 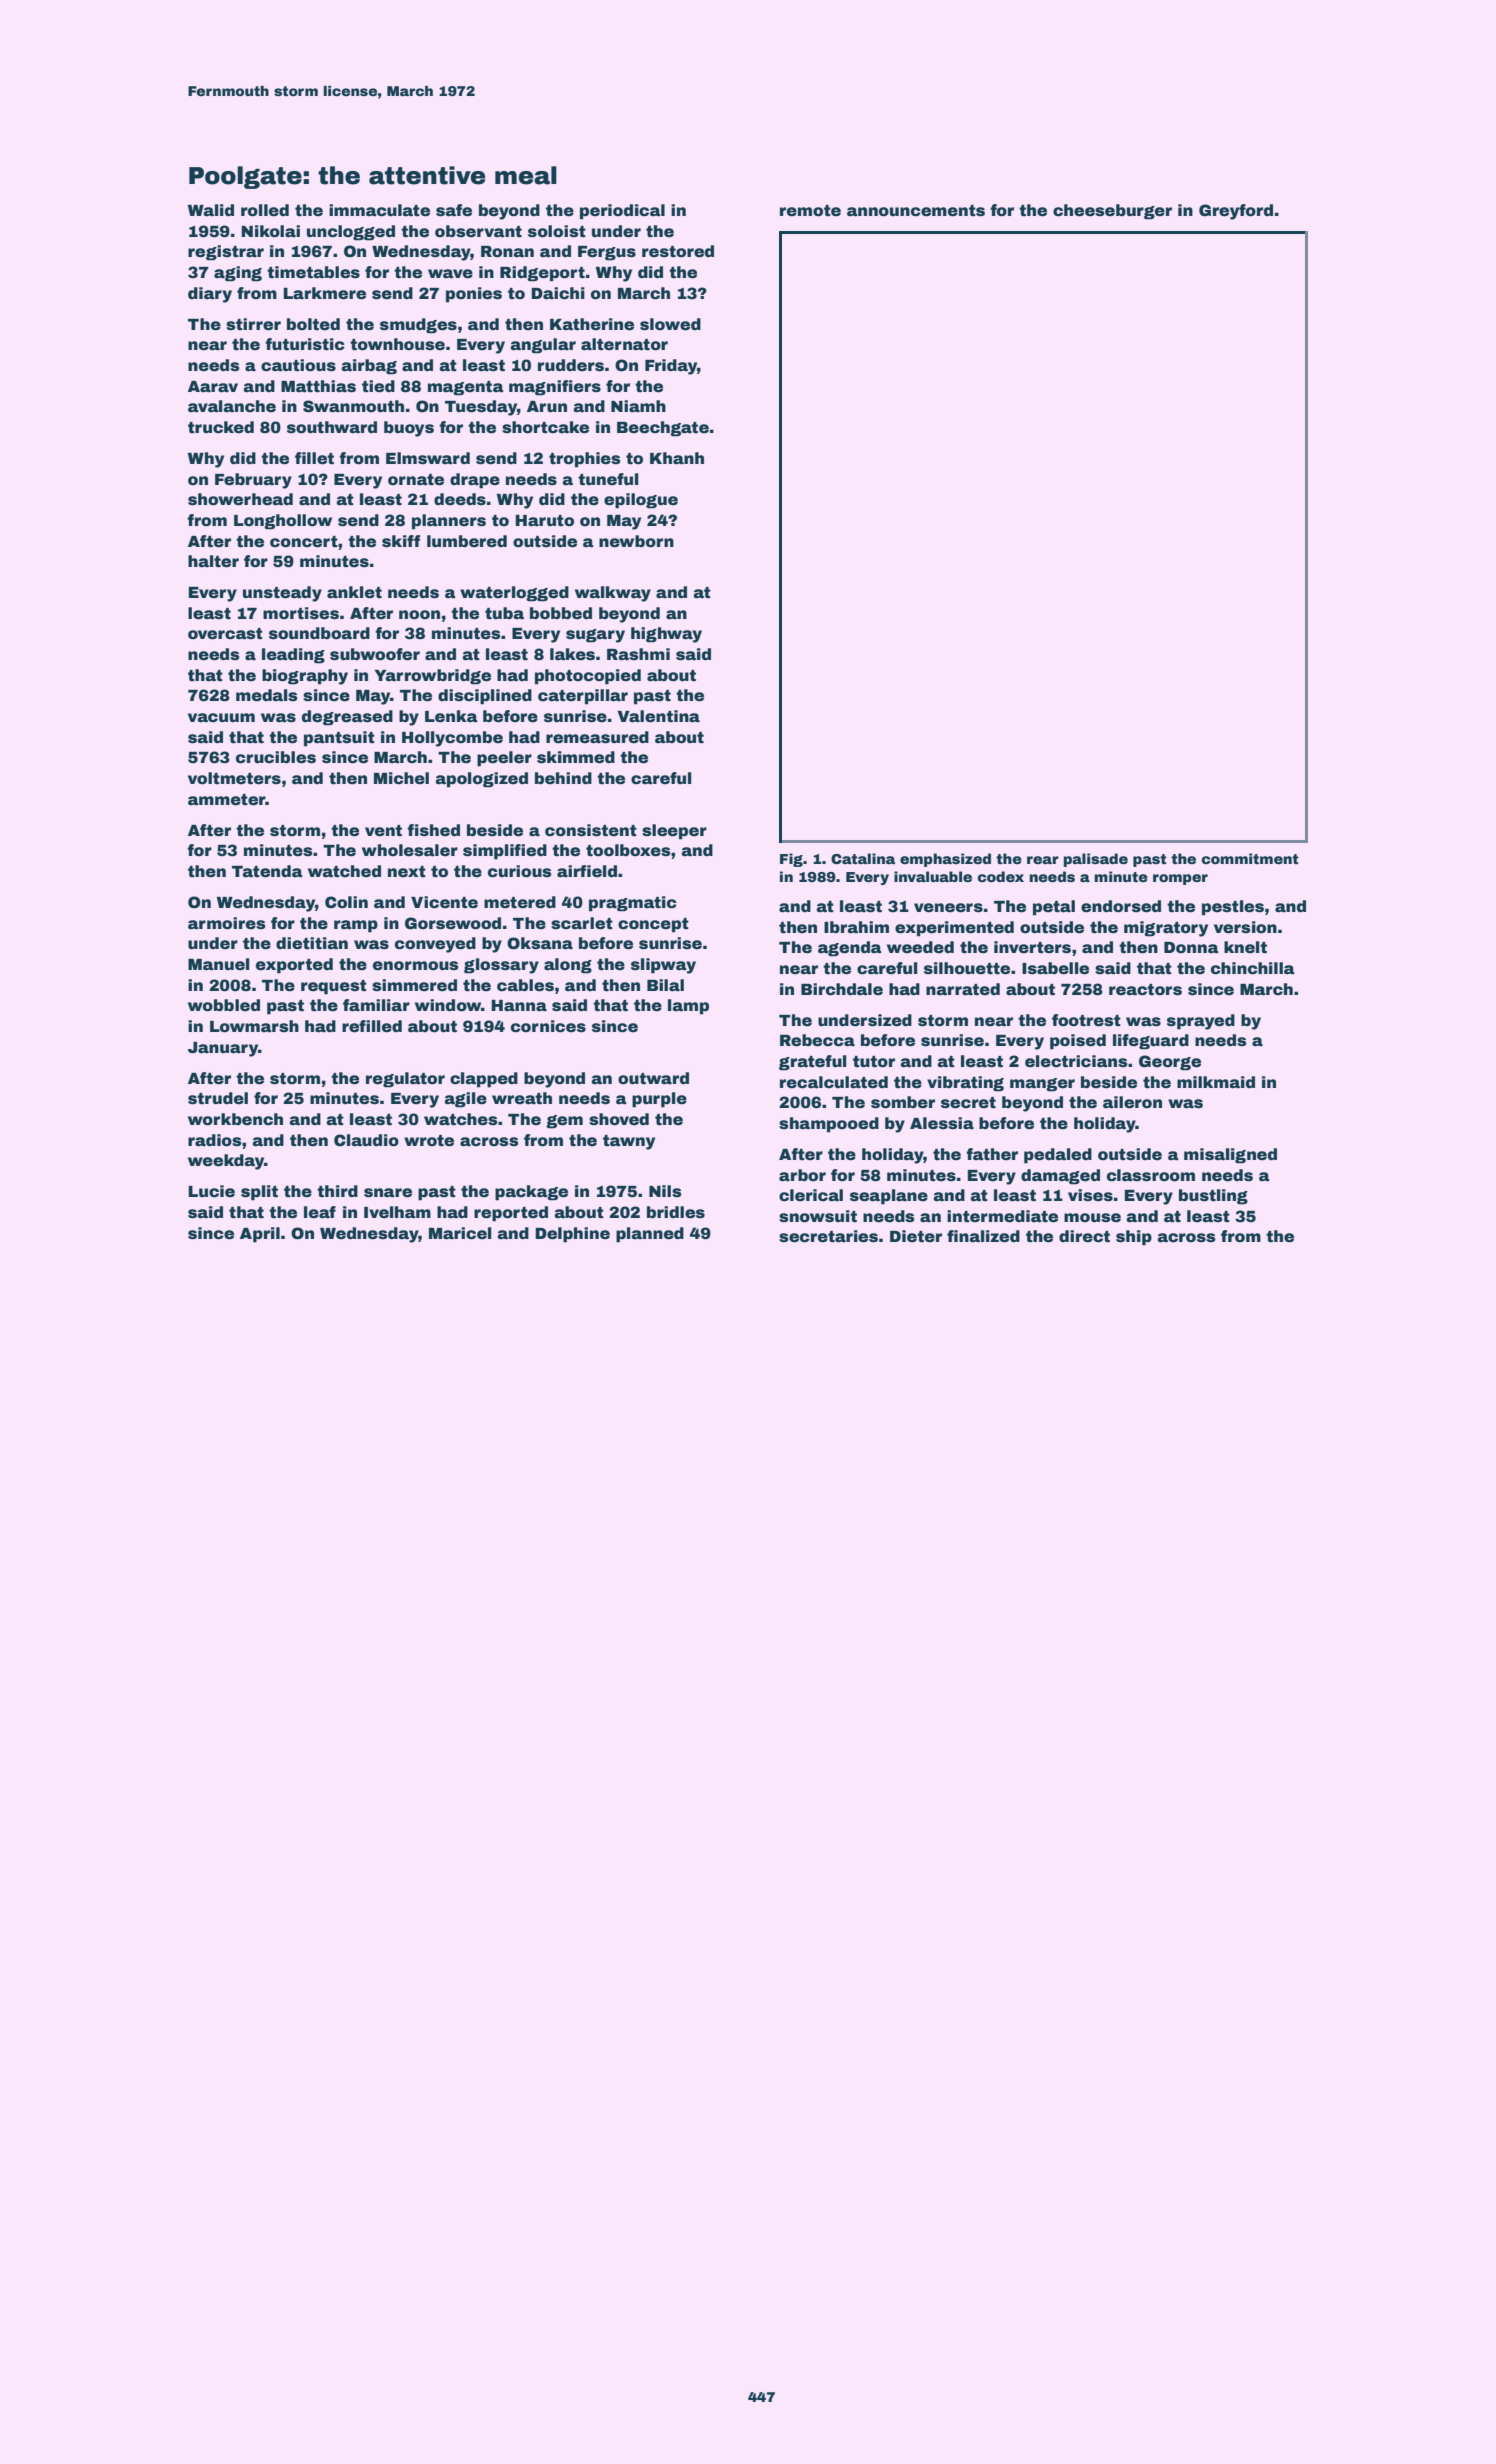 I want to click on Maricel, so click(x=460, y=1233).
